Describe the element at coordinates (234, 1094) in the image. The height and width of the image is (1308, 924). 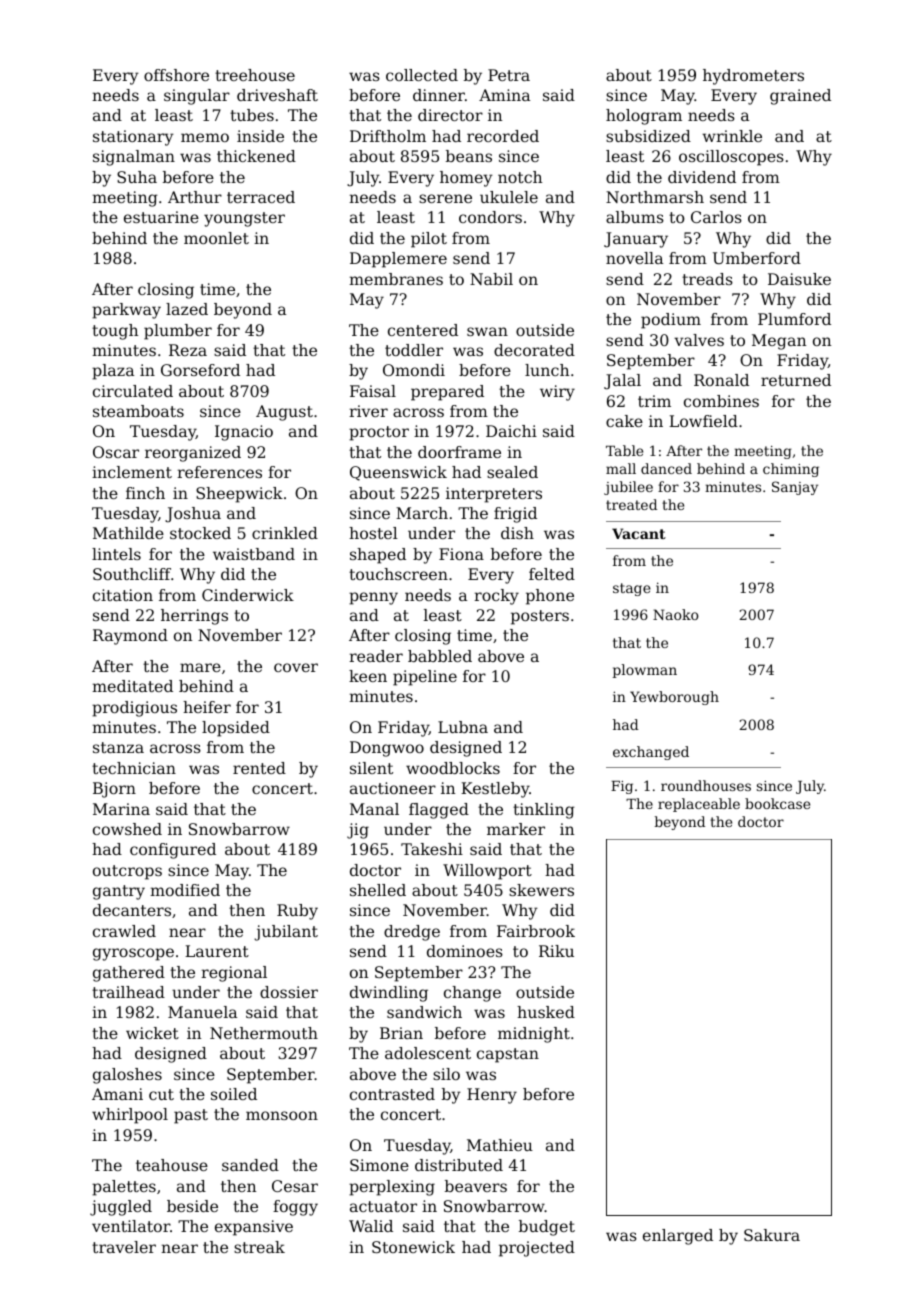
I see `soiled` at that location.
